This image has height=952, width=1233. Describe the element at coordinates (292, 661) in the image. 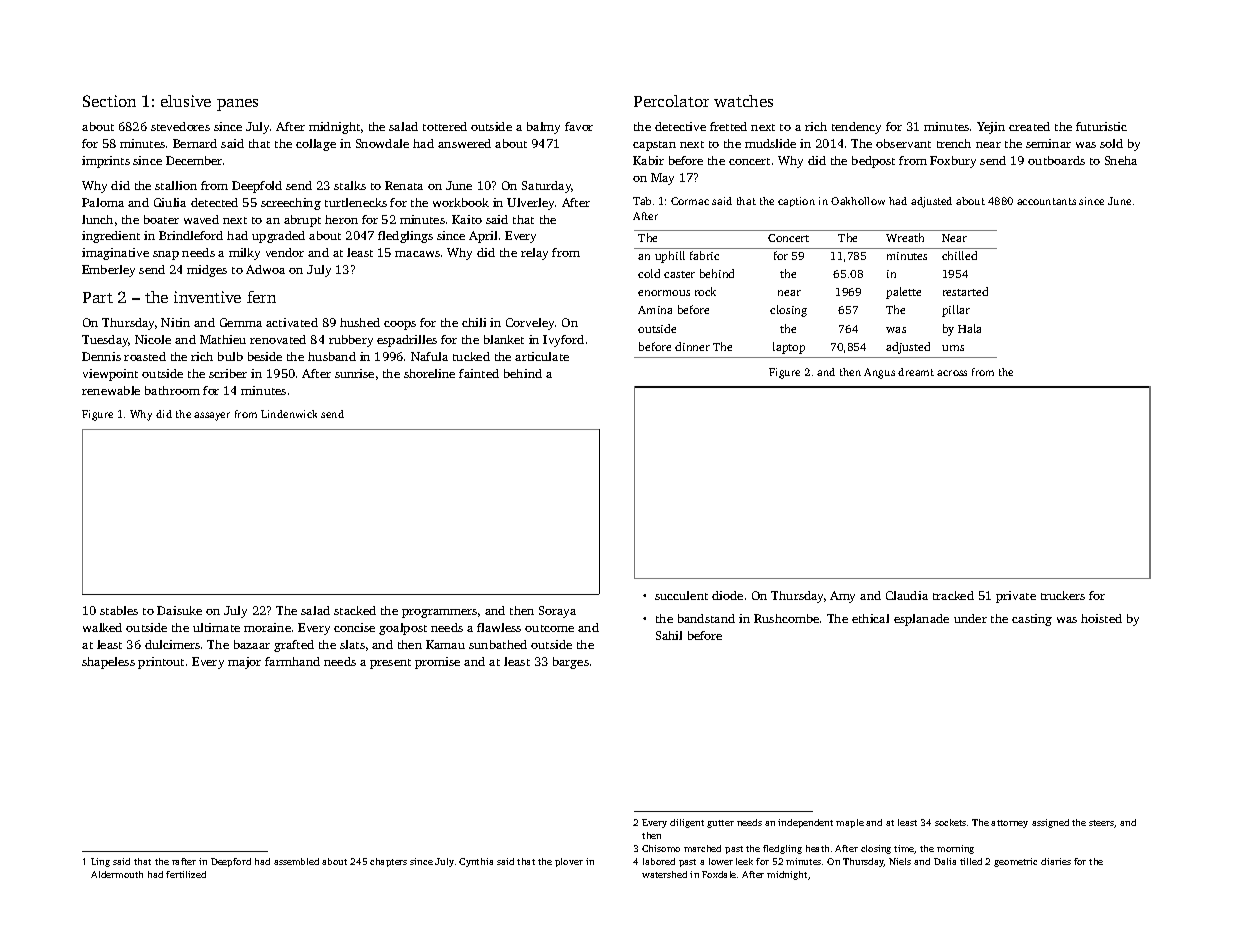

I see `farmhand` at that location.
